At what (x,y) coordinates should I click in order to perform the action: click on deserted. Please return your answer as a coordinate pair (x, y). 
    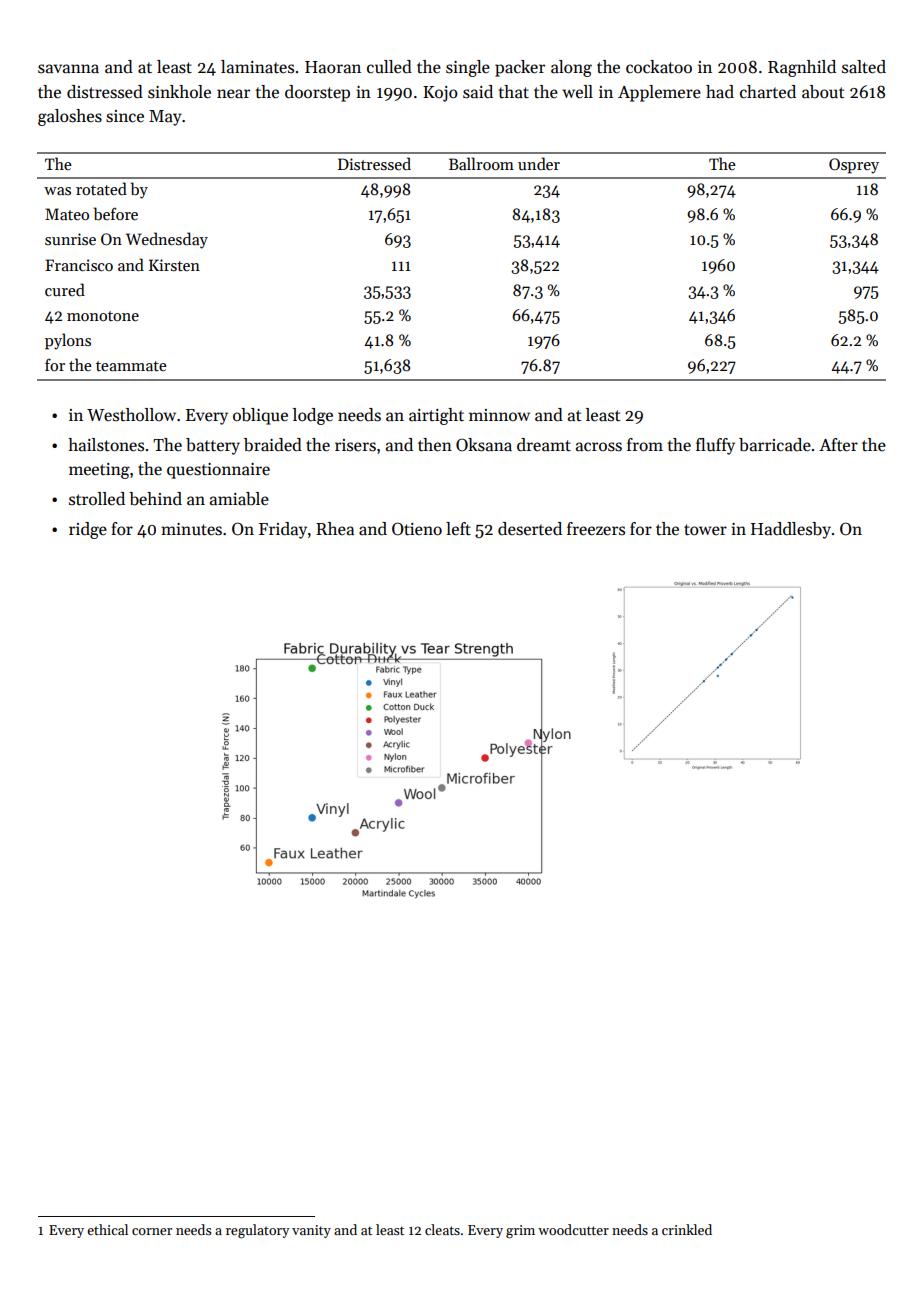
    Looking at the image, I should click on (530, 529).
